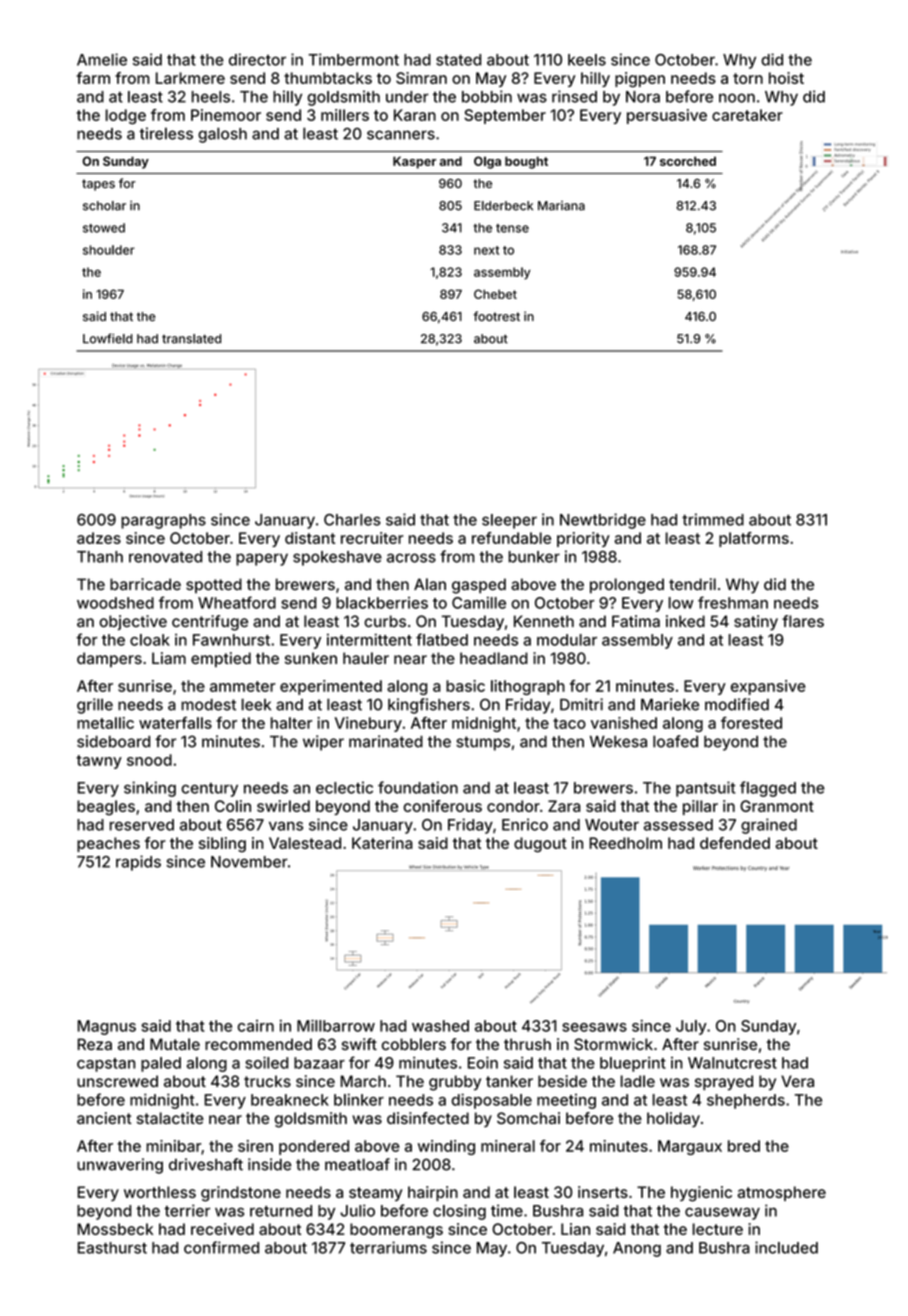  I want to click on unwavering, so click(120, 1166).
